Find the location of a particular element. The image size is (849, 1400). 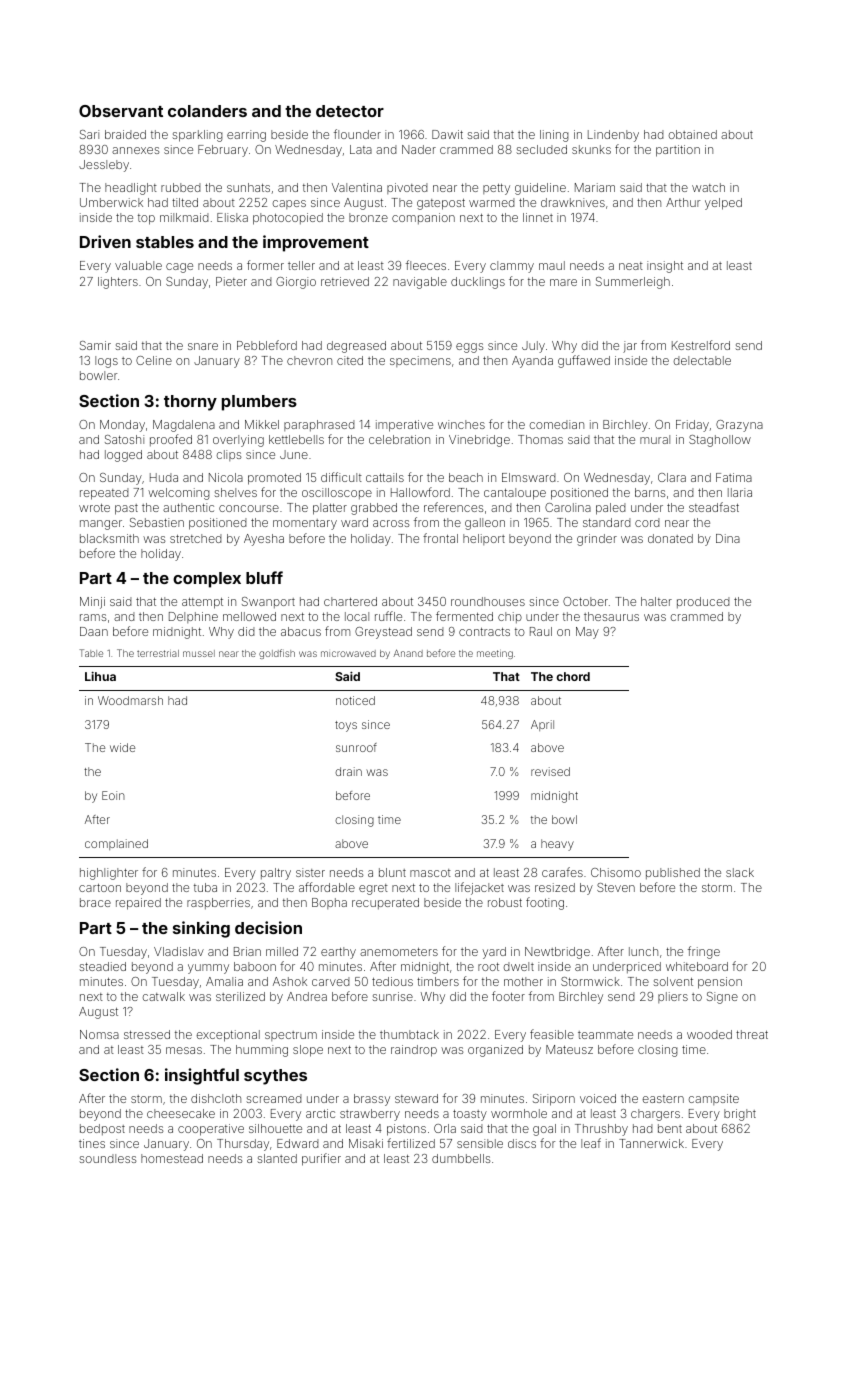

Ayesha is located at coordinates (264, 540).
